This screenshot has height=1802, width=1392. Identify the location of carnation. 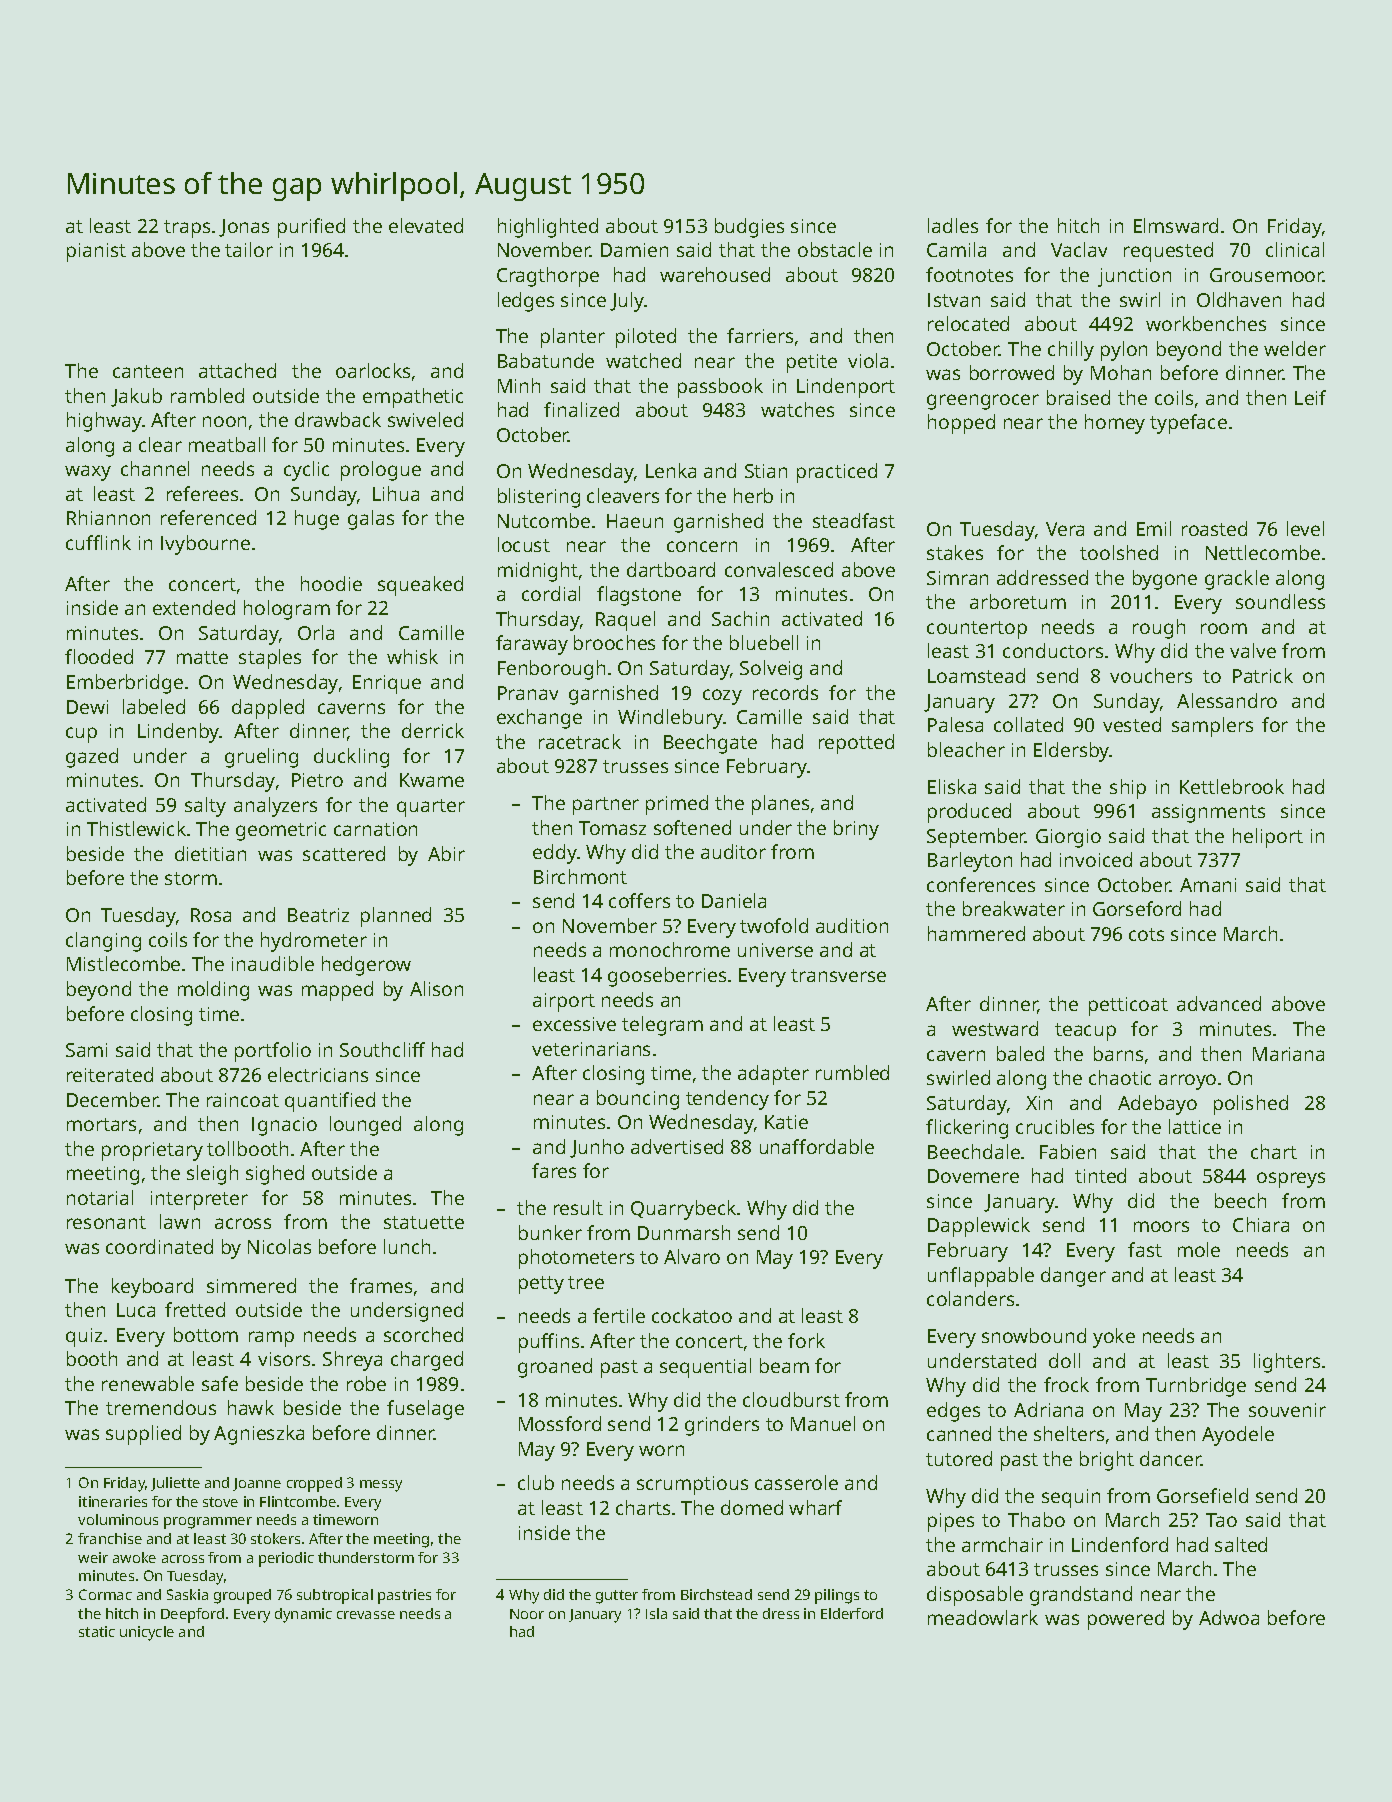
(375, 829).
